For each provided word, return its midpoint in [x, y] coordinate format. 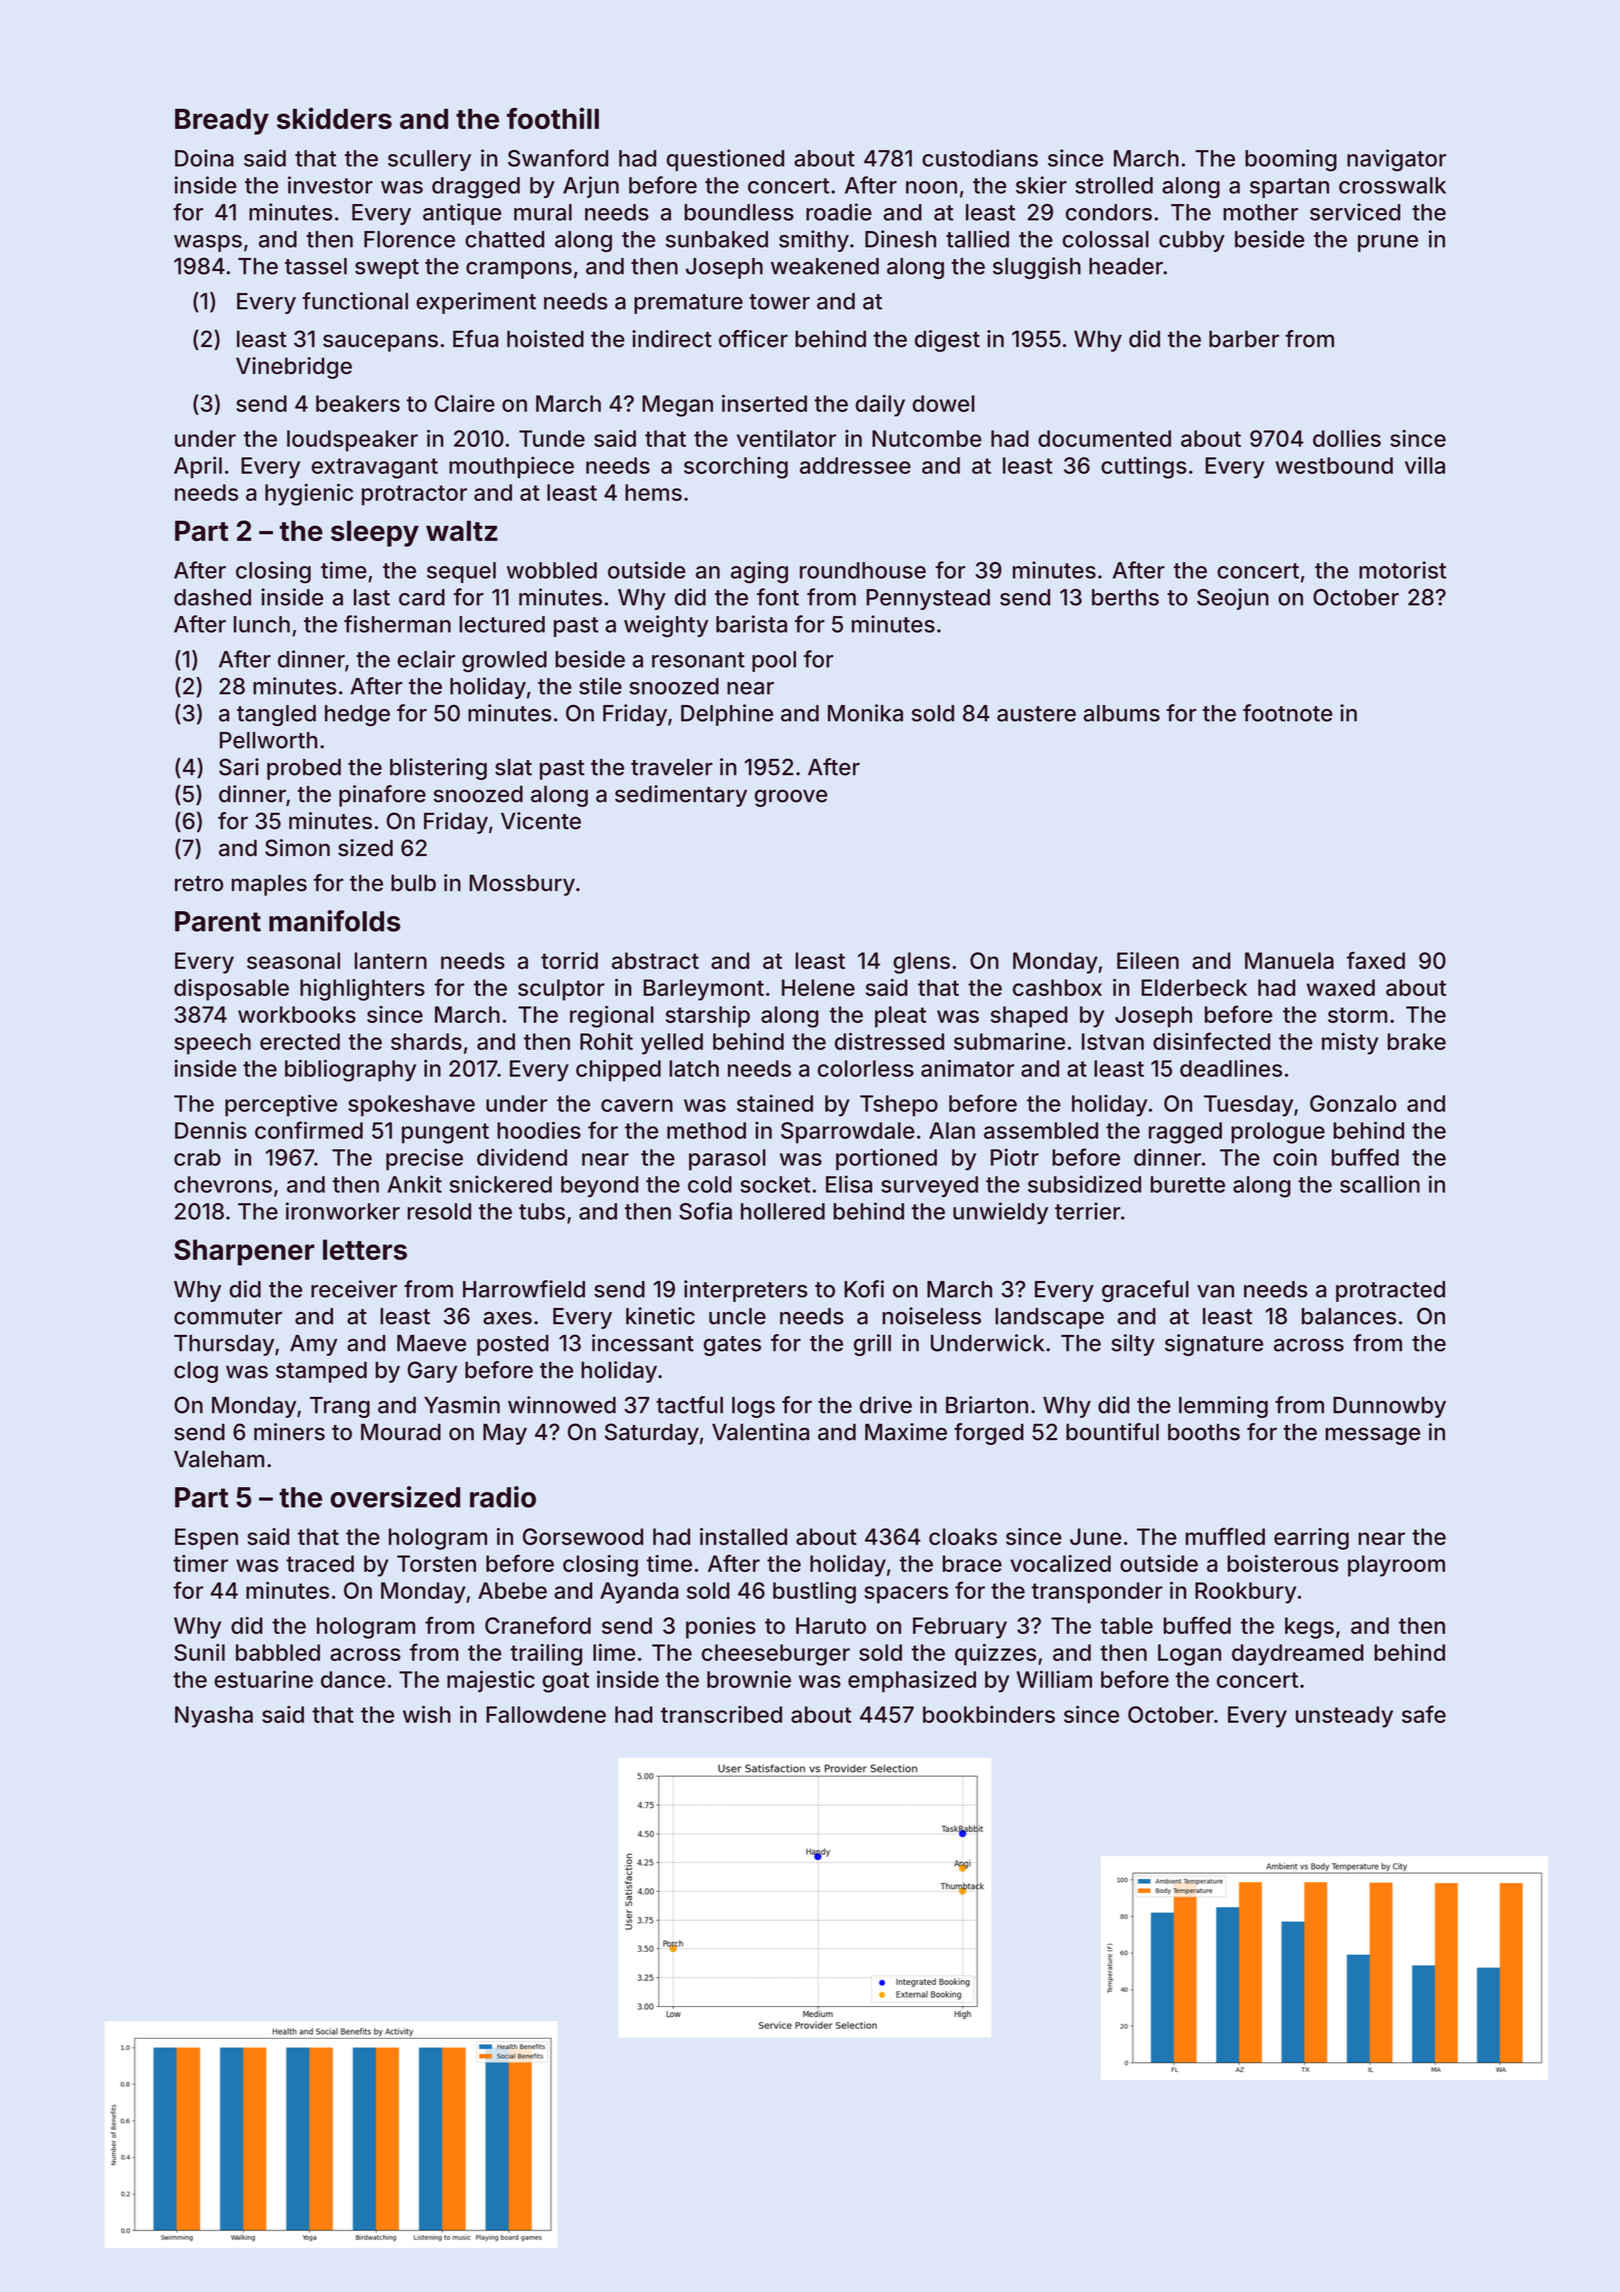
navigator [1396, 160]
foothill [553, 118]
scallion [1380, 1184]
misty [1350, 1044]
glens [921, 963]
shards [426, 1041]
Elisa [849, 1184]
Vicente [541, 821]
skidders [334, 118]
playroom [1396, 1566]
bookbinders [989, 1714]
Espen [206, 1539]
